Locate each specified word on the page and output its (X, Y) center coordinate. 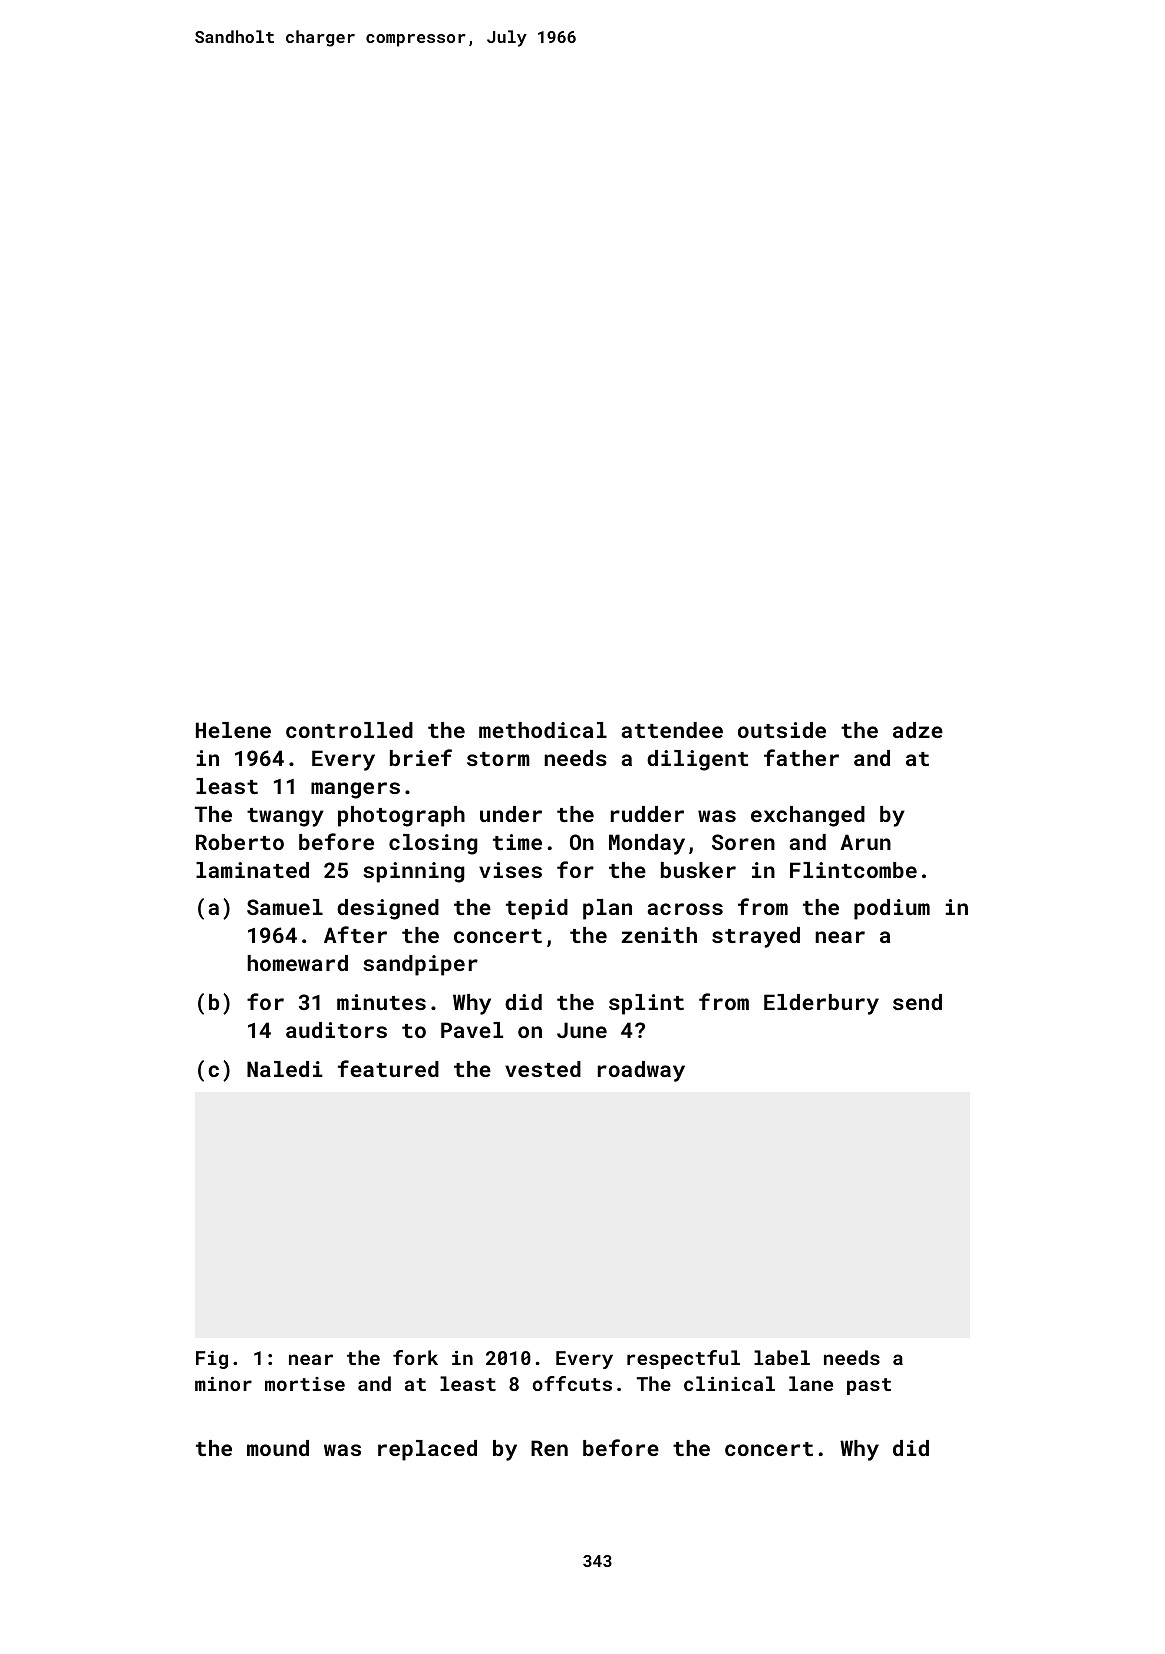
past (869, 1386)
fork (415, 1357)
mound (278, 1448)
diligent (697, 760)
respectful (683, 1359)
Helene (233, 730)
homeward (297, 963)
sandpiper (420, 965)
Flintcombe (853, 870)
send (917, 1002)
